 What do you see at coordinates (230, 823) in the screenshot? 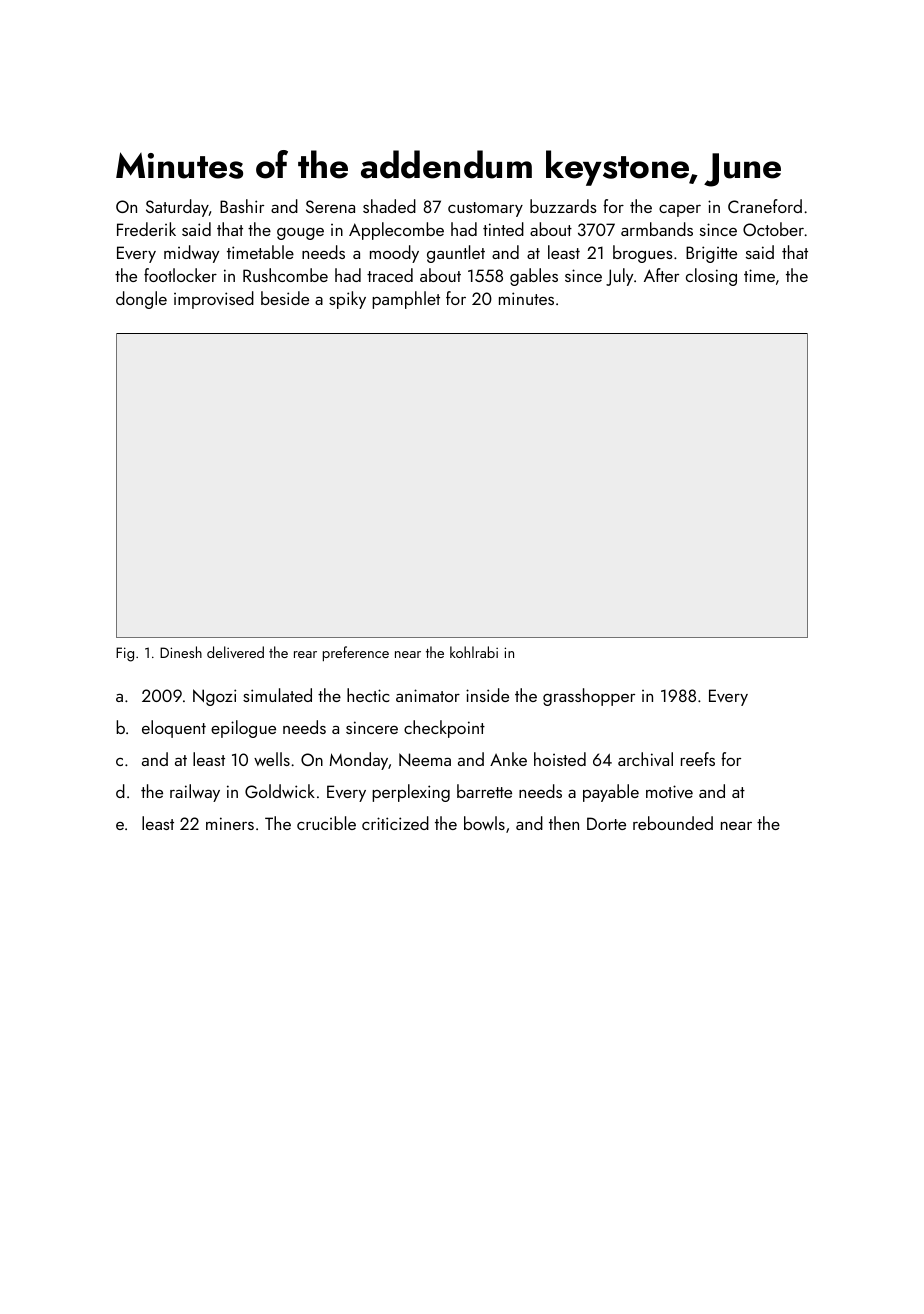
I see `miners` at bounding box center [230, 823].
